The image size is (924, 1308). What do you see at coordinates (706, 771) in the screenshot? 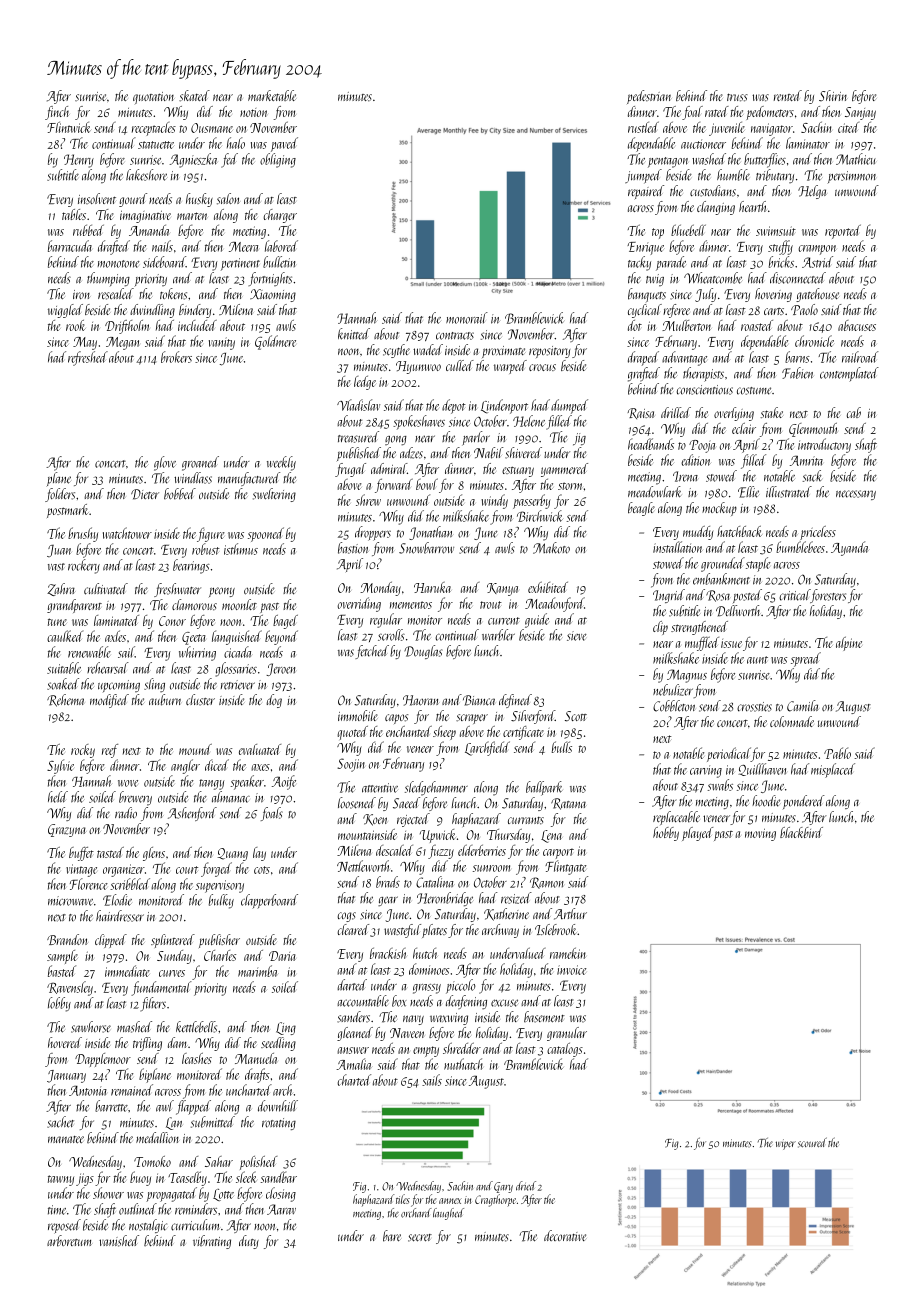
I see `carving` at bounding box center [706, 771].
